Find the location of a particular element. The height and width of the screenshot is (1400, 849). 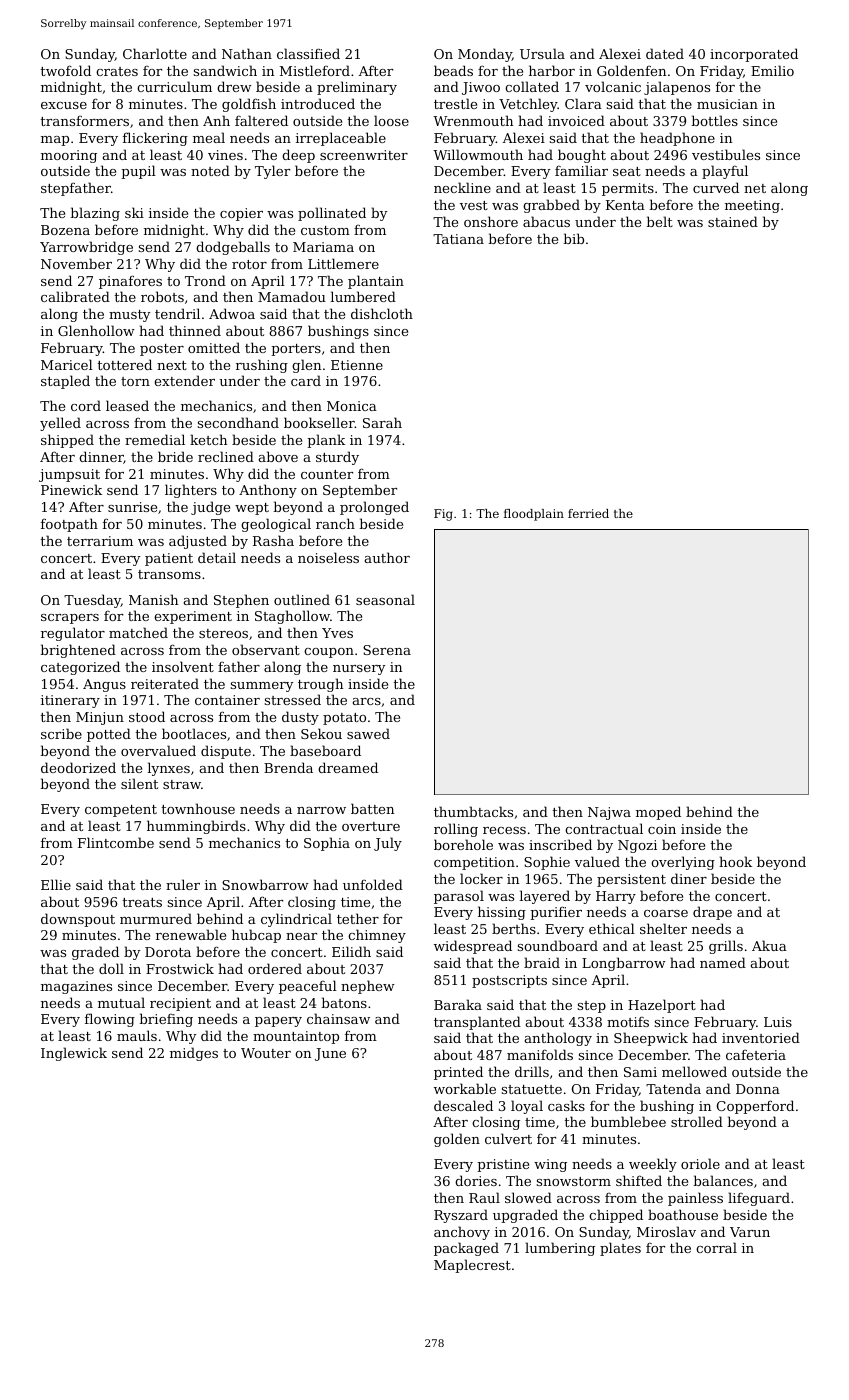

moped is located at coordinates (658, 813).
